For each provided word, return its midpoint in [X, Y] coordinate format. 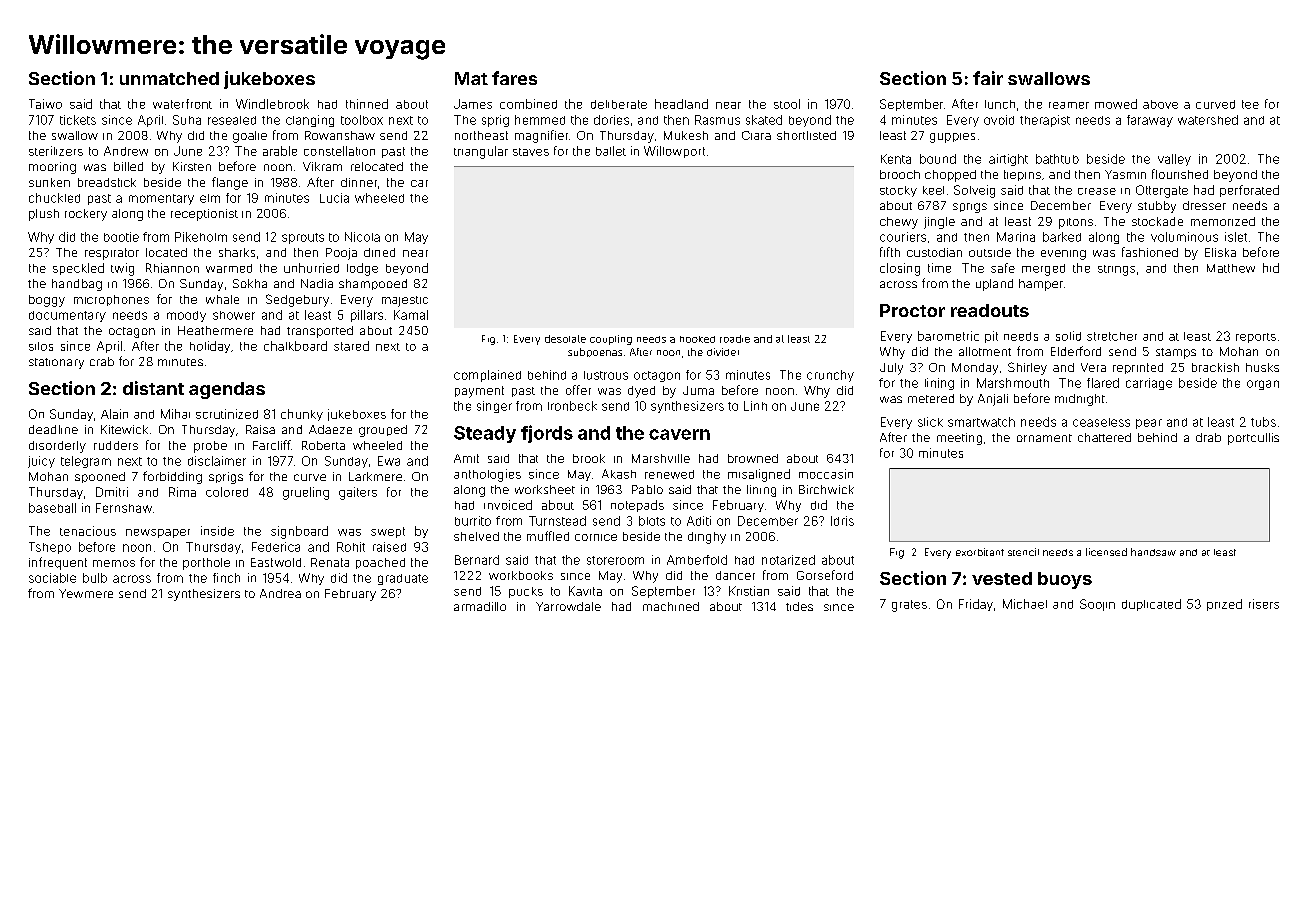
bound [938, 159]
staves [531, 152]
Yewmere [86, 593]
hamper [1041, 285]
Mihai [175, 414]
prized [1224, 605]
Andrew [126, 151]
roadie [735, 339]
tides [799, 606]
